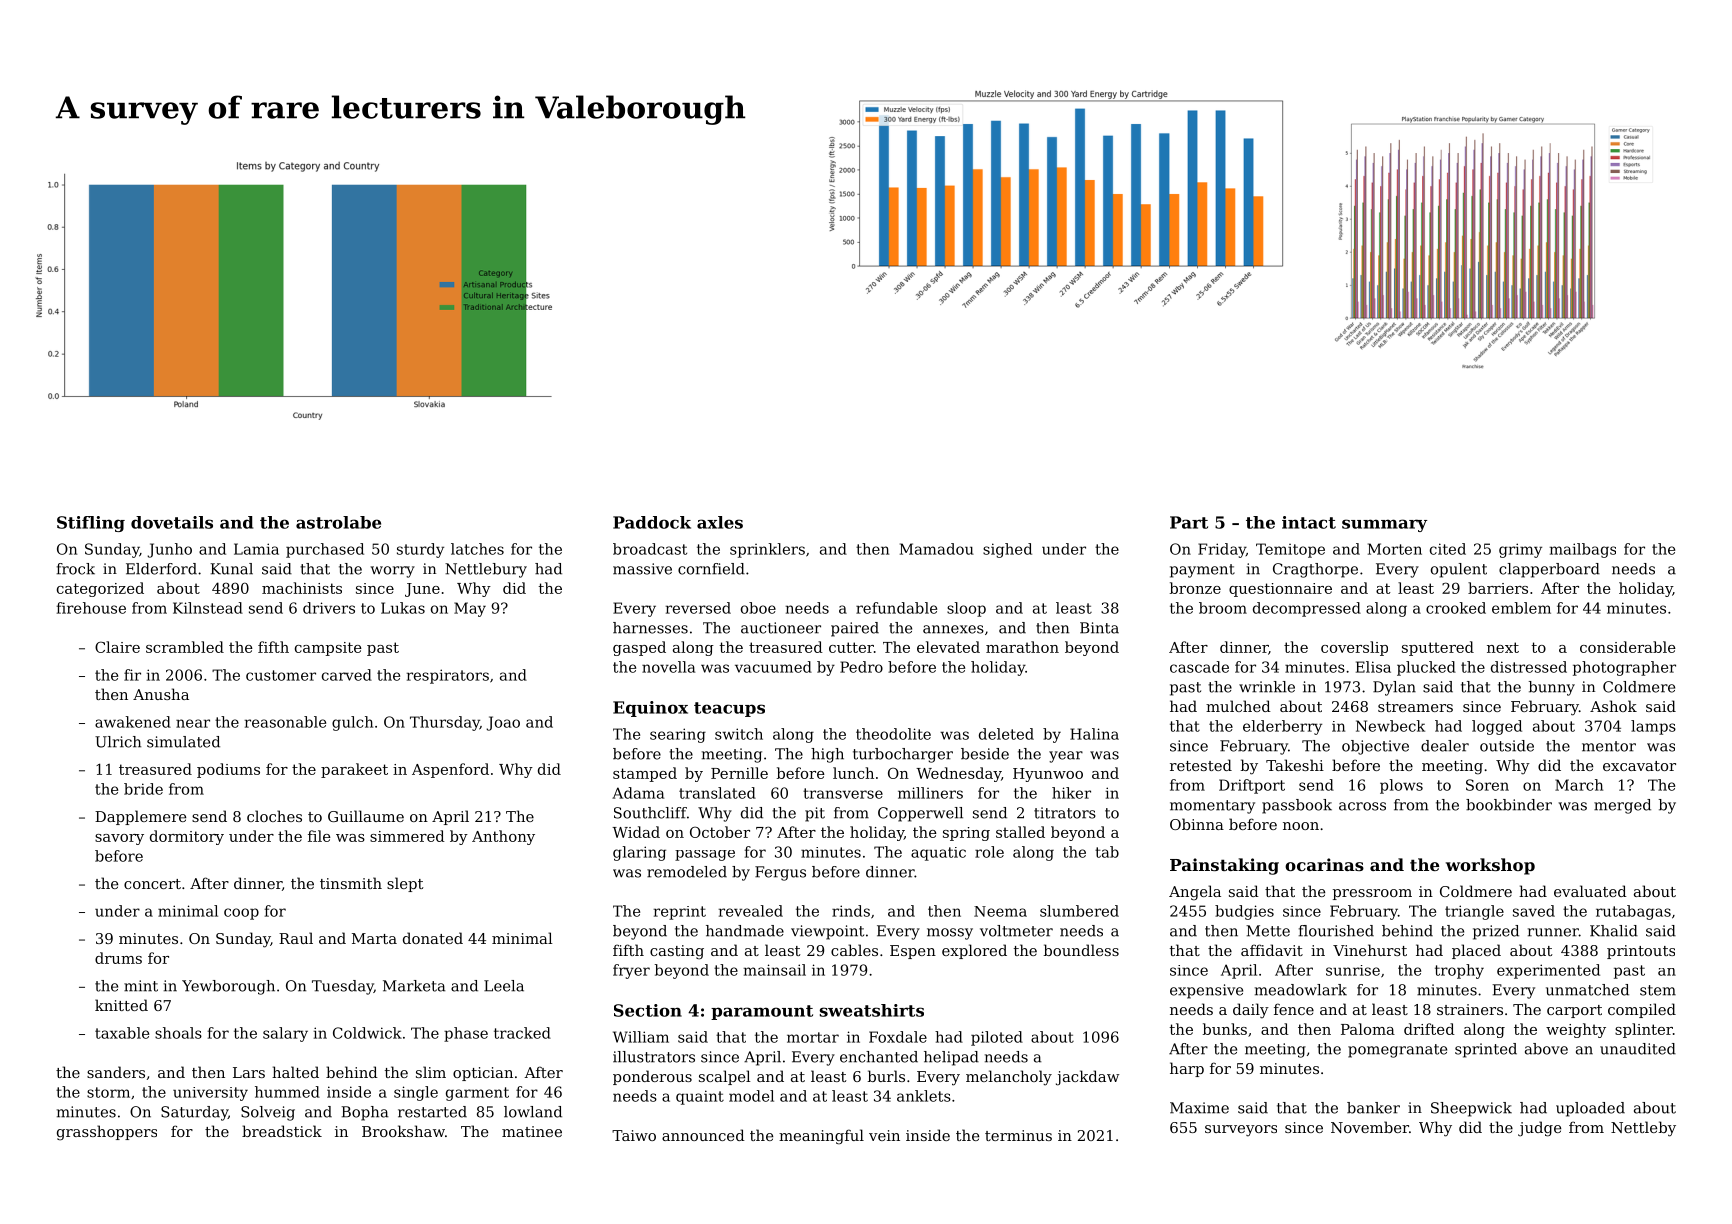 The image size is (1732, 1224). I want to click on deleted, so click(1006, 734).
